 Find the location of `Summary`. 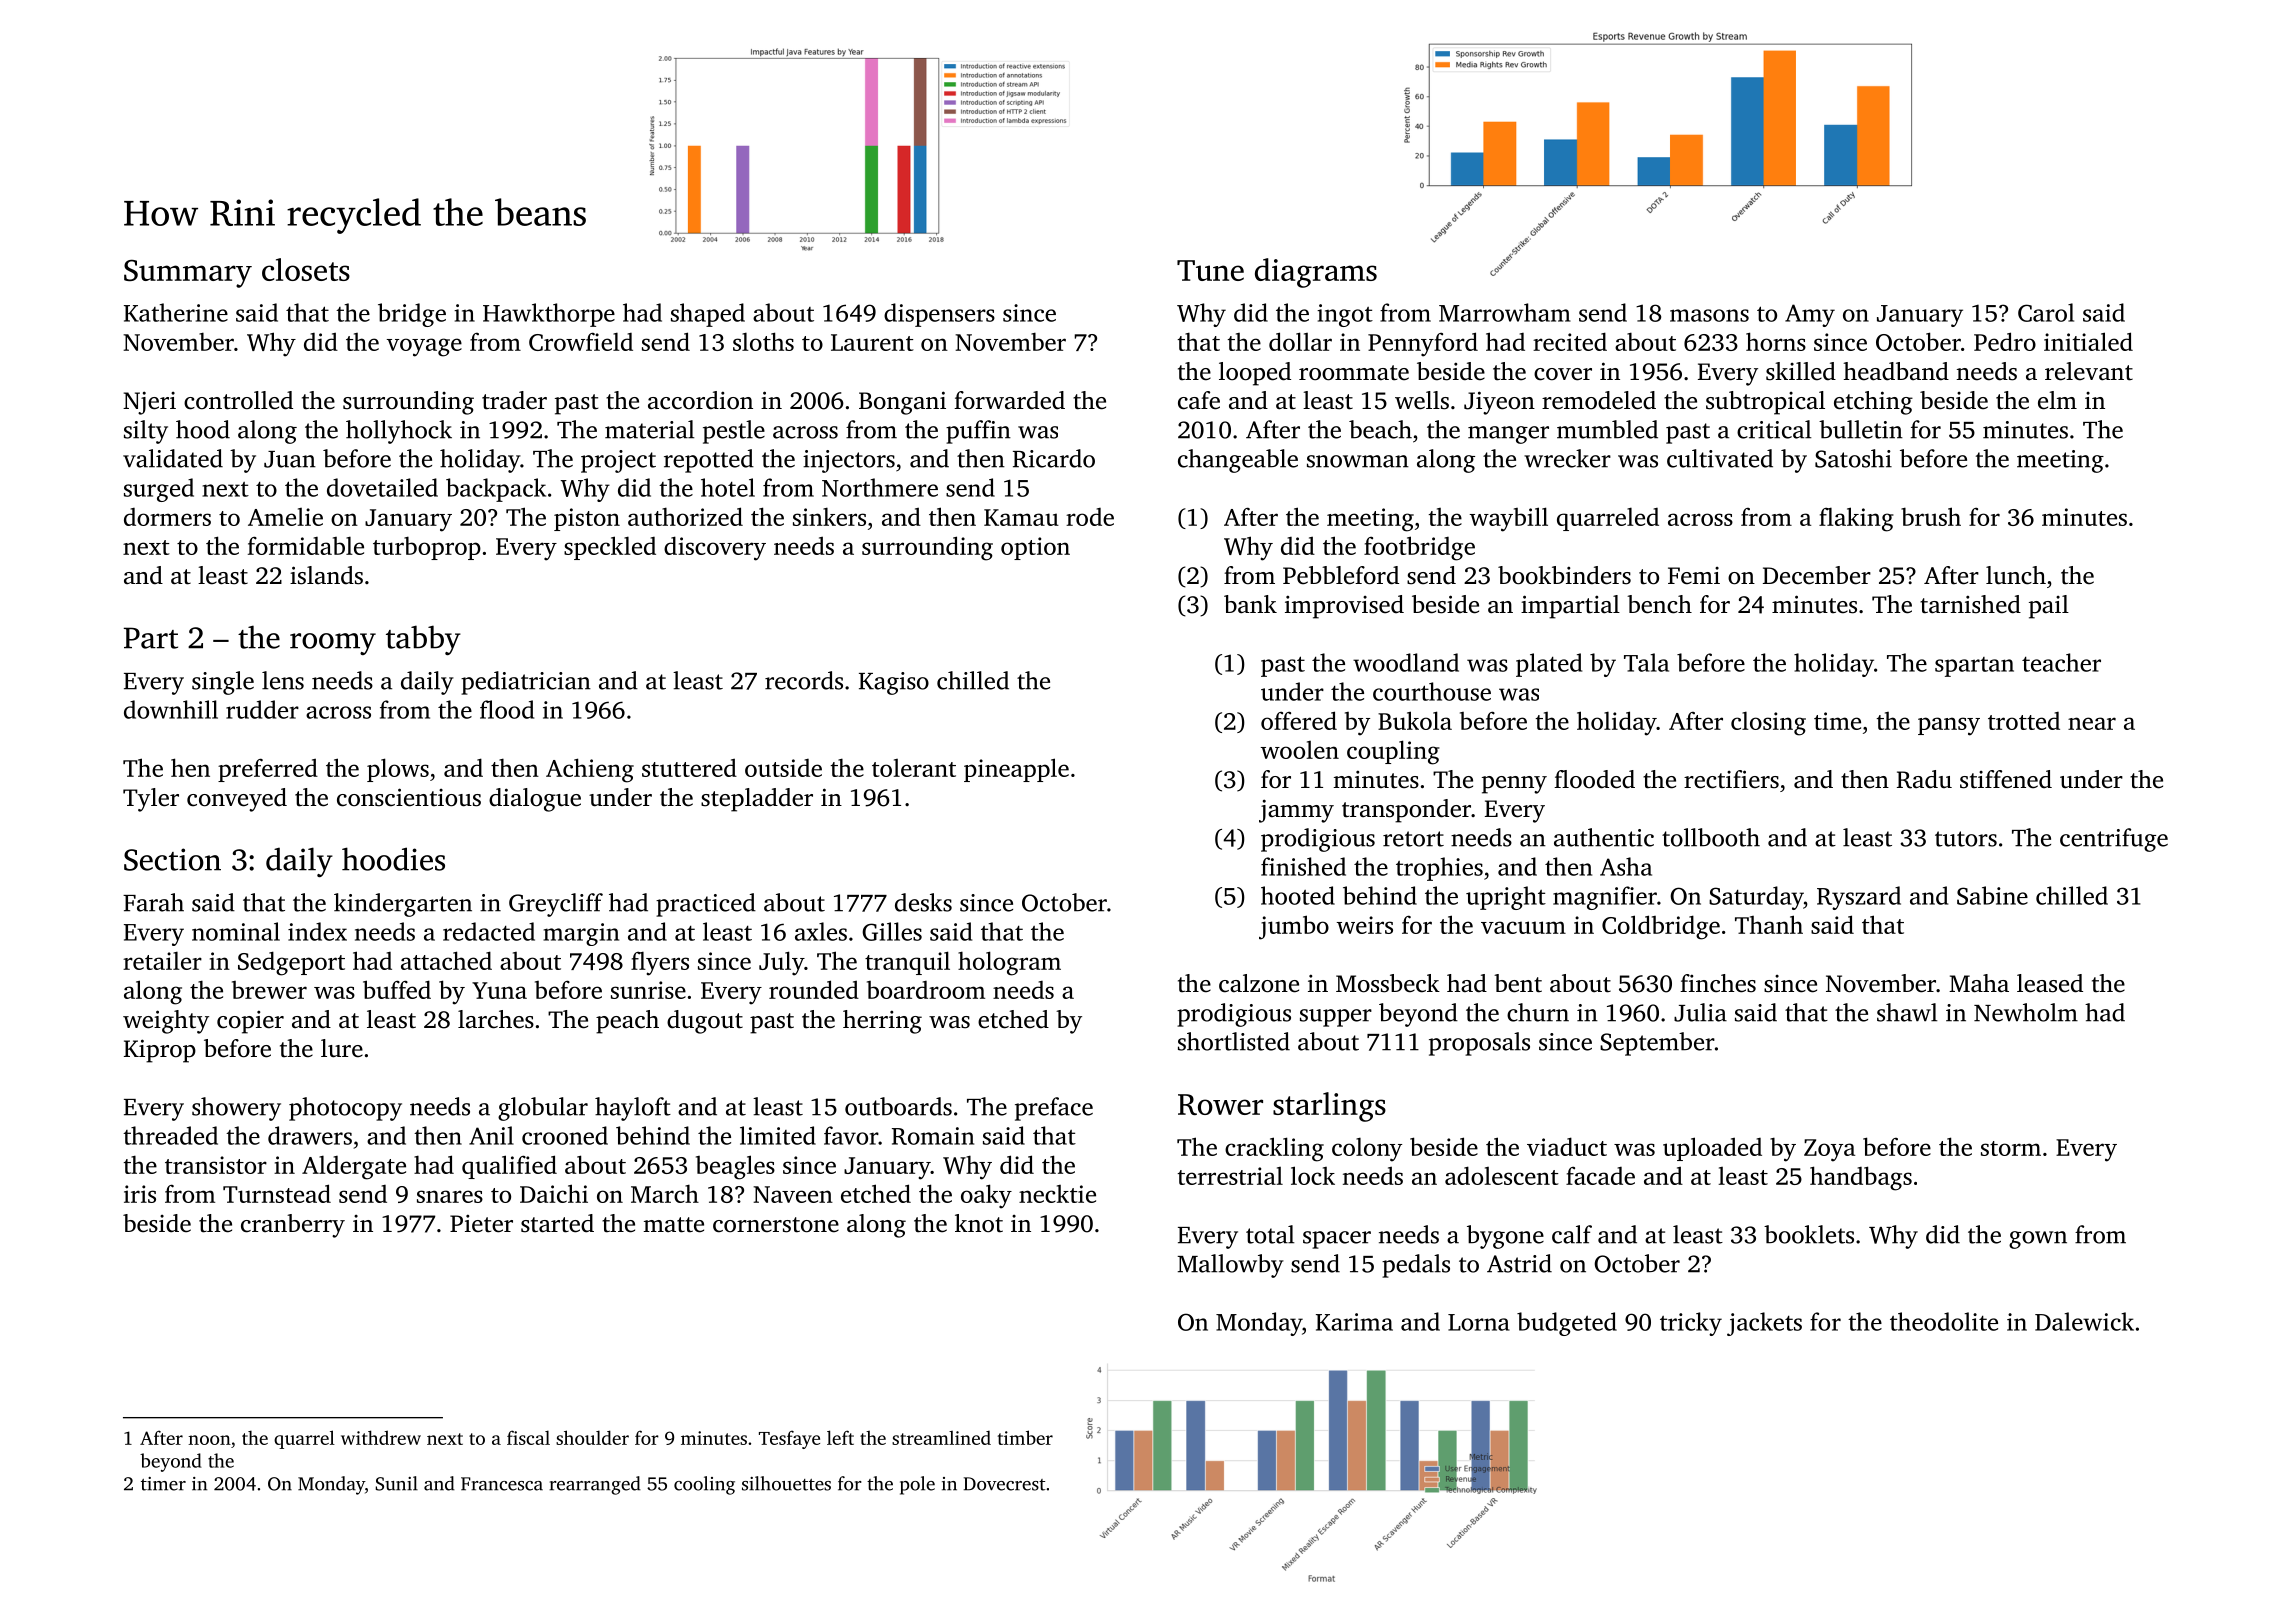

Summary is located at coordinates (188, 273).
